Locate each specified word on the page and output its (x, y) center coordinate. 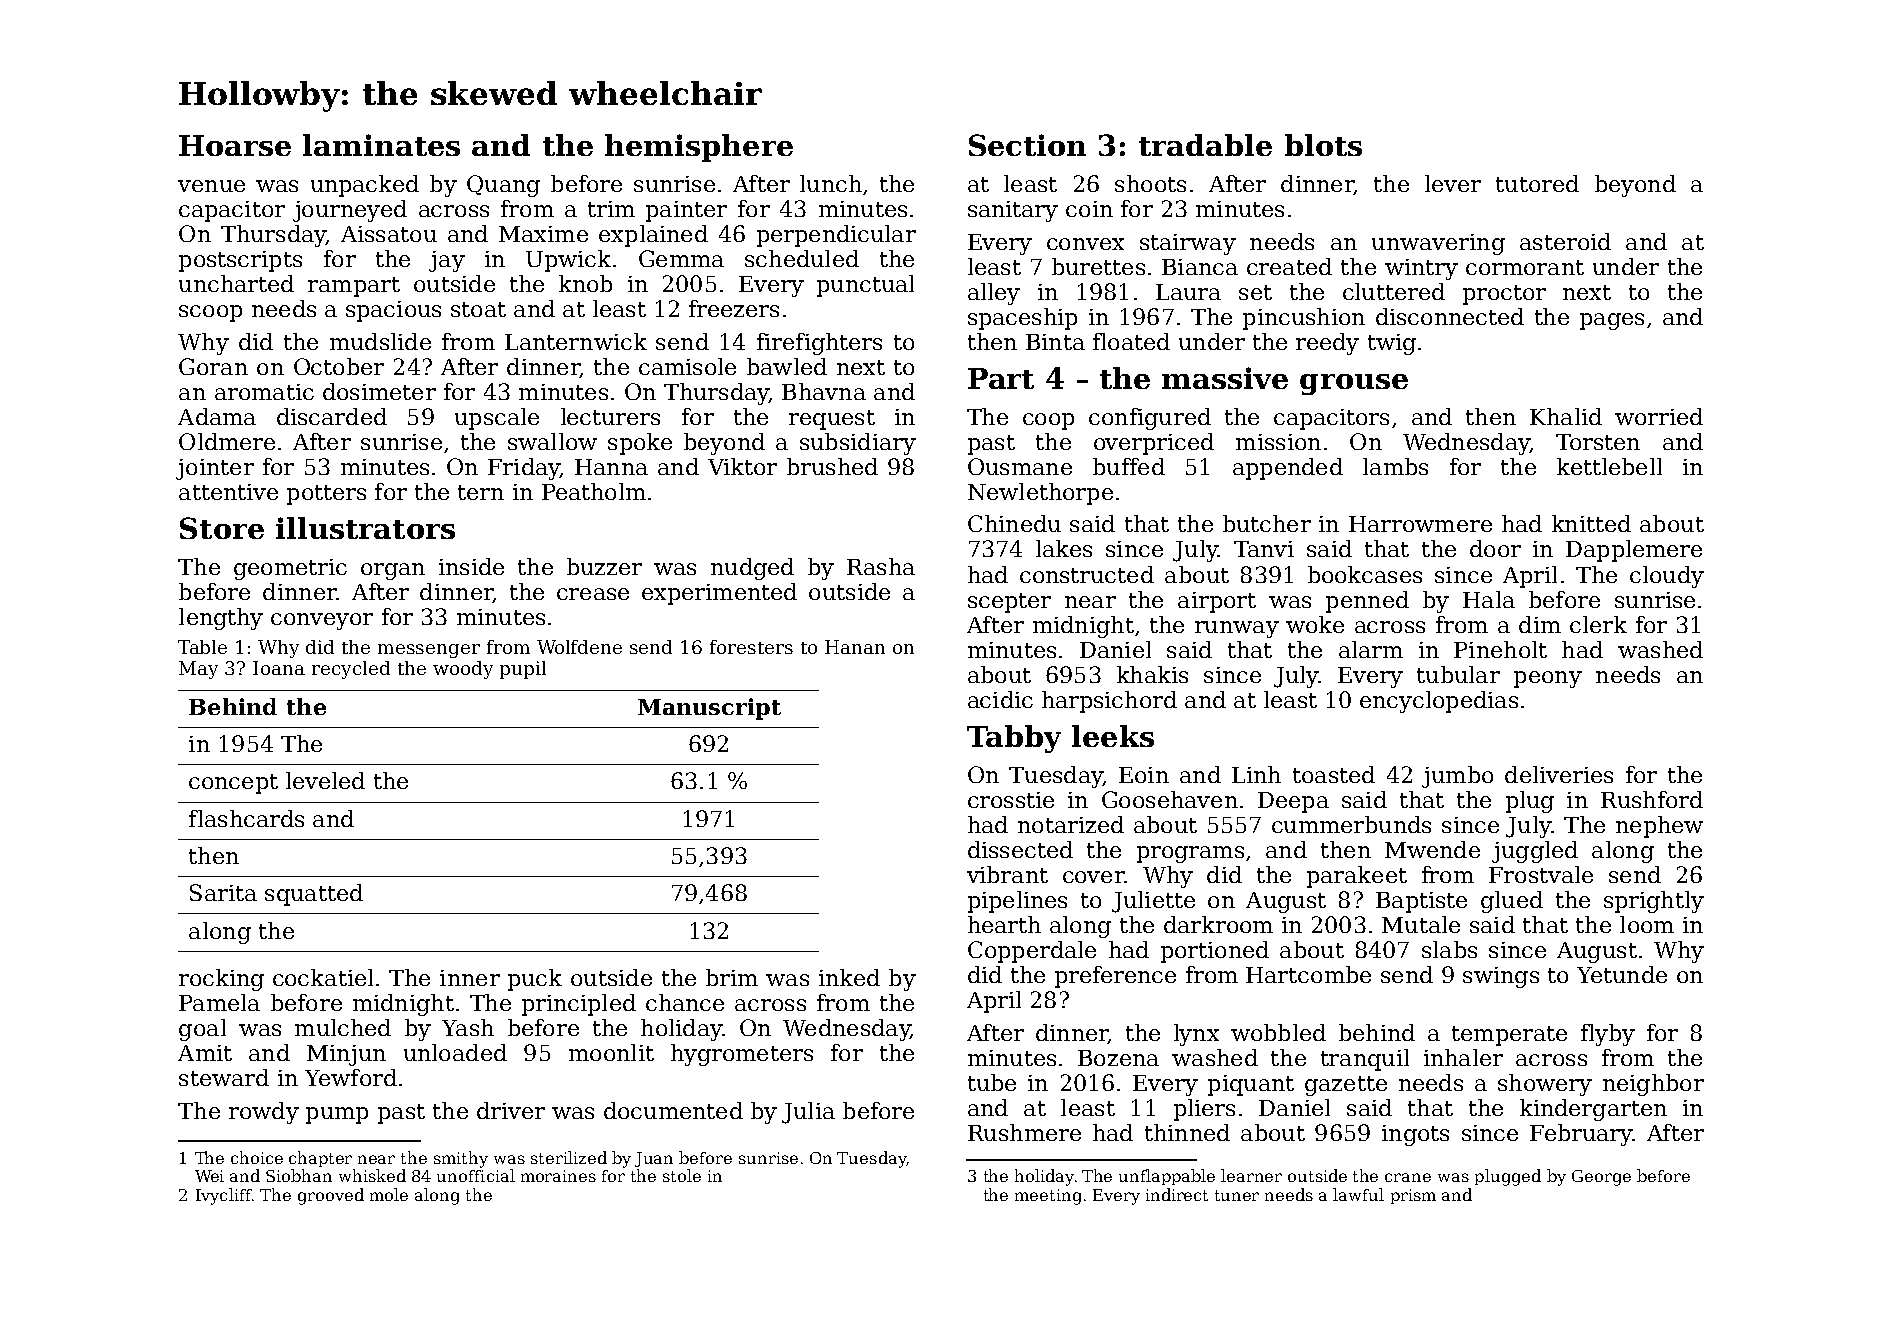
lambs (1395, 466)
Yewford (351, 1077)
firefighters (819, 344)
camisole (687, 366)
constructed (1087, 574)
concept (233, 784)
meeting (1048, 1197)
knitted (1591, 523)
